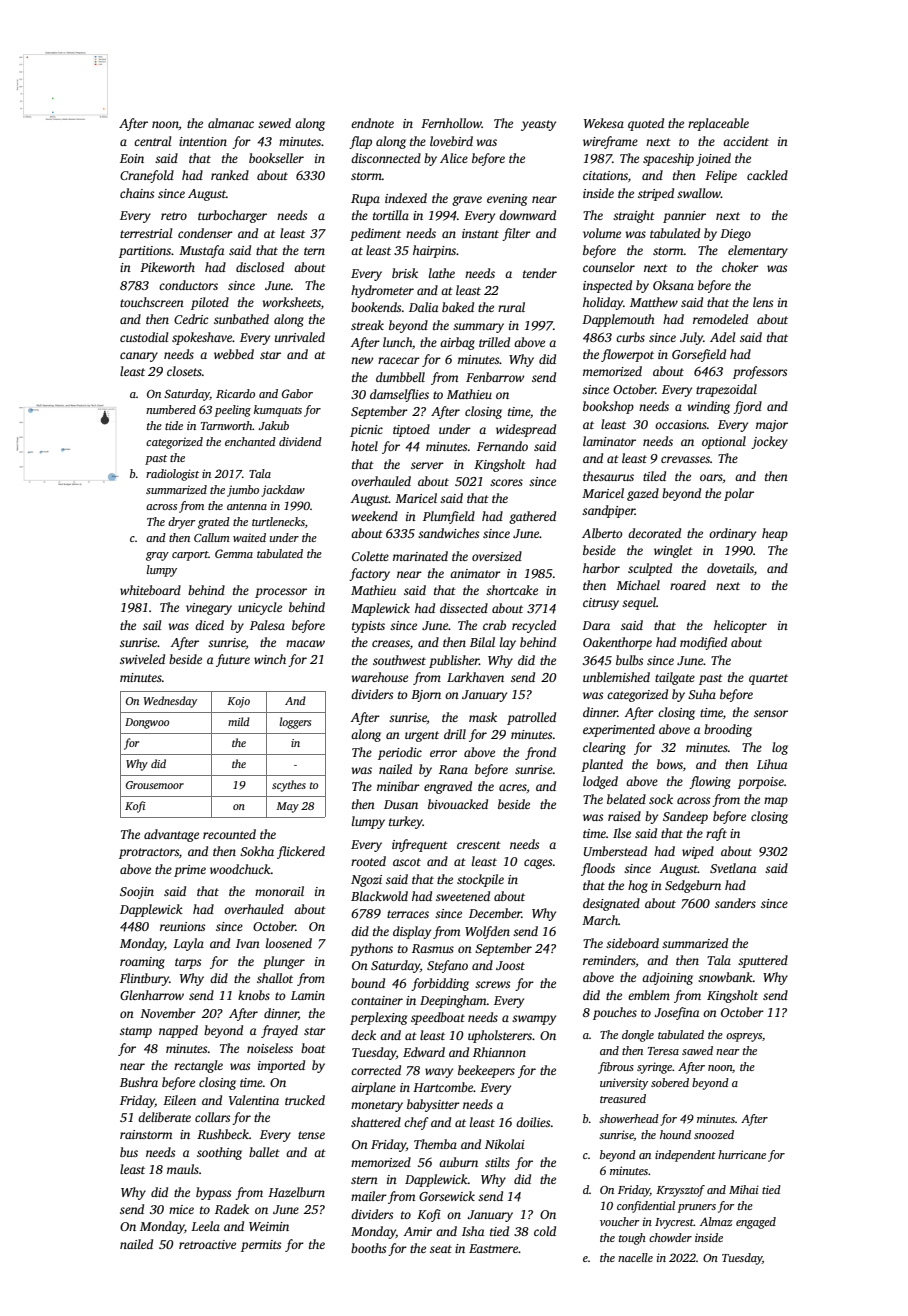  What do you see at coordinates (289, 943) in the page?
I see `loosened` at bounding box center [289, 943].
